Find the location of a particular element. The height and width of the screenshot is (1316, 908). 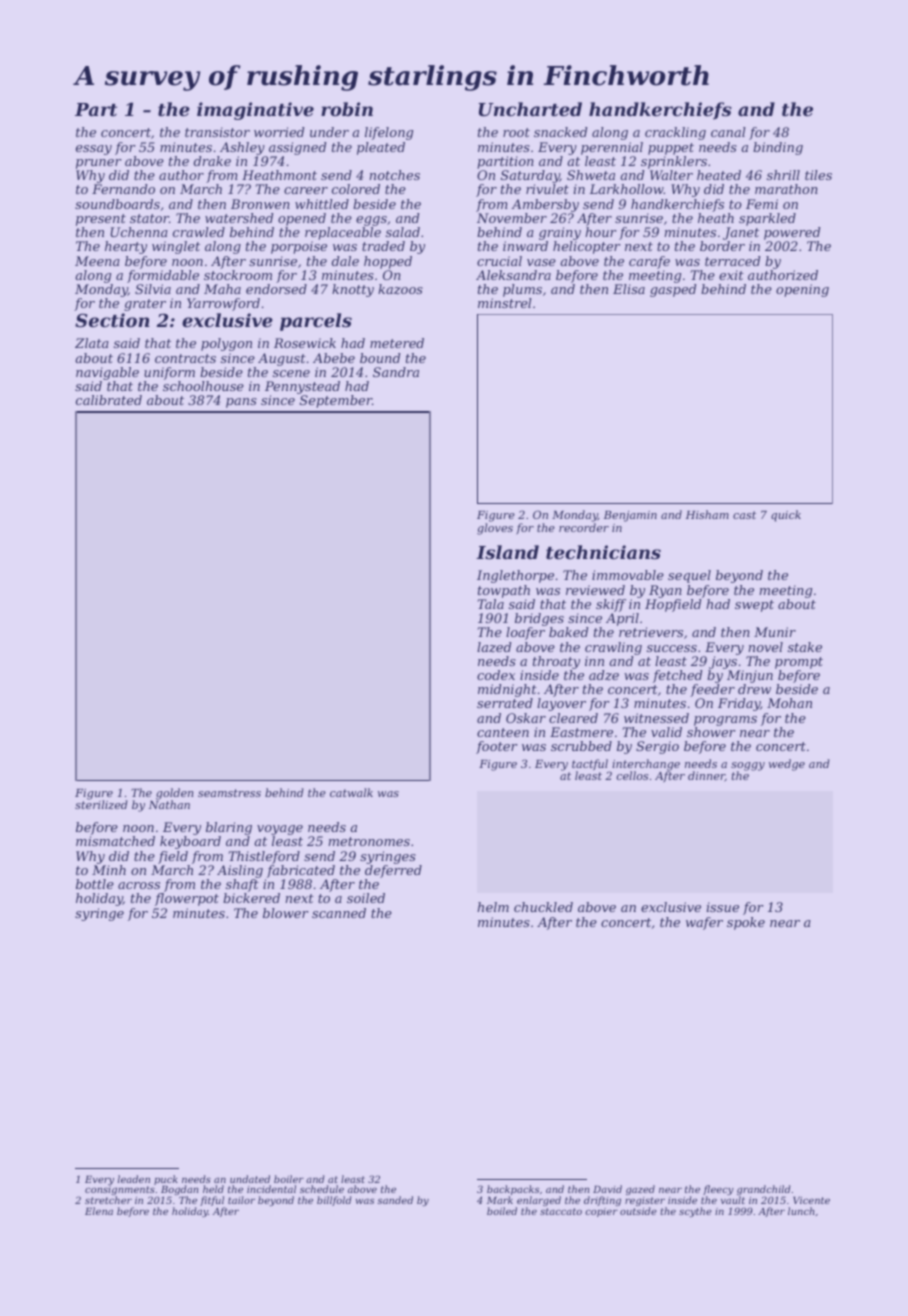

puck is located at coordinates (166, 1180).
